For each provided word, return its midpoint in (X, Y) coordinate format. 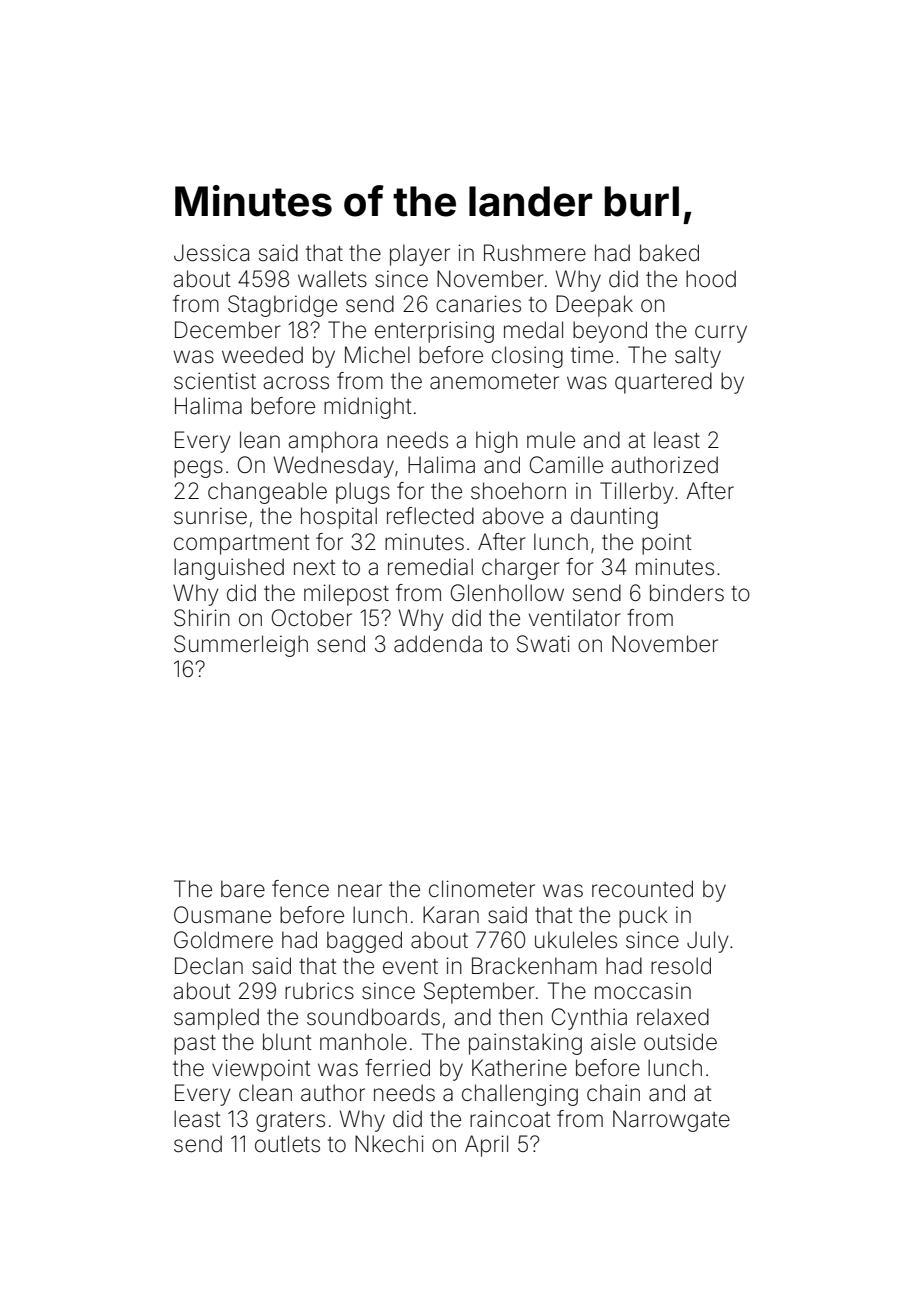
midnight (368, 408)
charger (521, 569)
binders (687, 593)
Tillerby (637, 493)
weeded (262, 355)
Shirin (202, 618)
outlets (287, 1144)
